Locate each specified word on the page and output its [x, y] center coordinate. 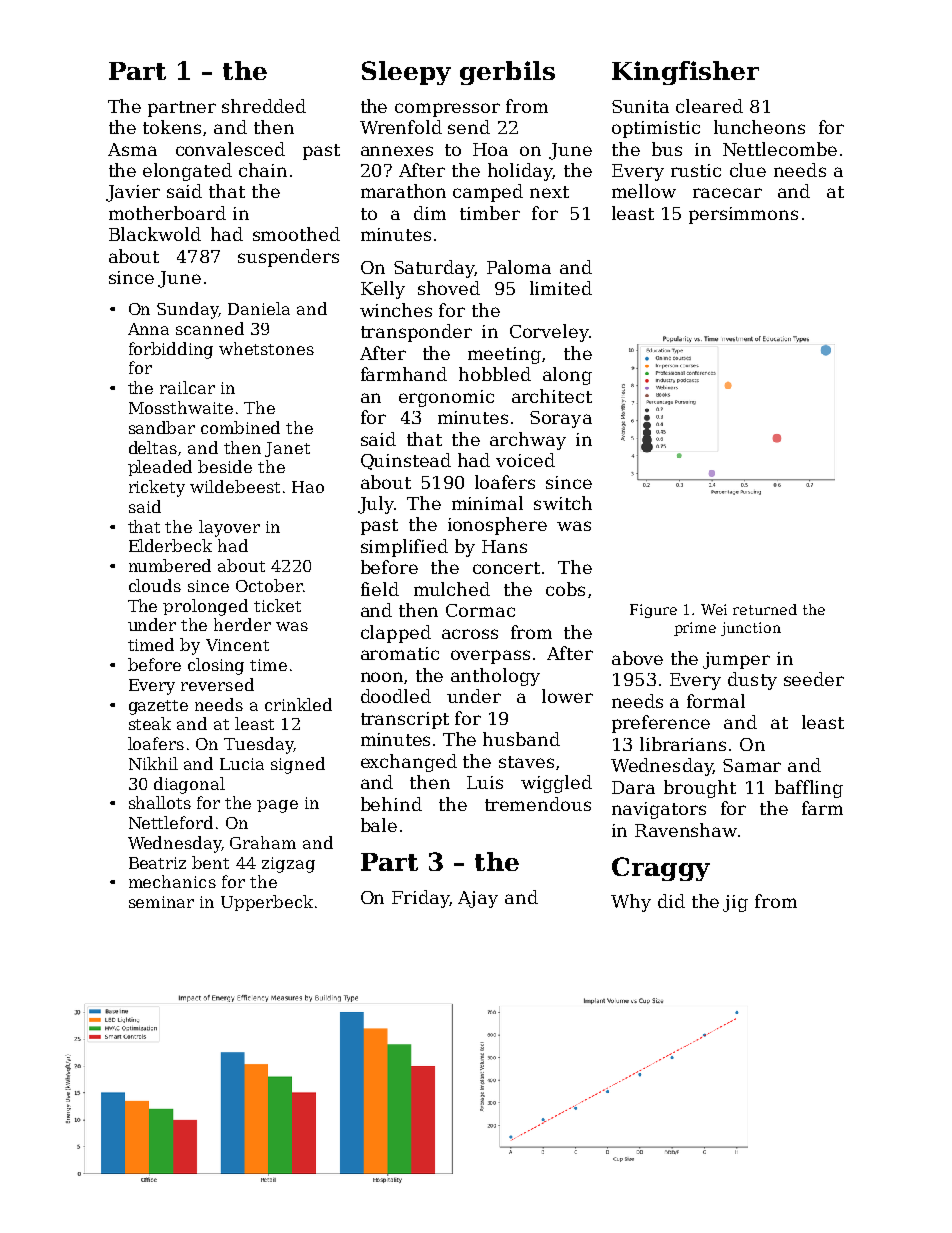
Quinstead [406, 461]
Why [631, 903]
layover [229, 528]
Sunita [640, 106]
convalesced [230, 149]
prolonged [205, 607]
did [671, 901]
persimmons [743, 215]
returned [765, 609]
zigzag [288, 865]
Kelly [383, 290]
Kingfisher [685, 73]
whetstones [266, 348]
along [567, 376]
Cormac [480, 610]
